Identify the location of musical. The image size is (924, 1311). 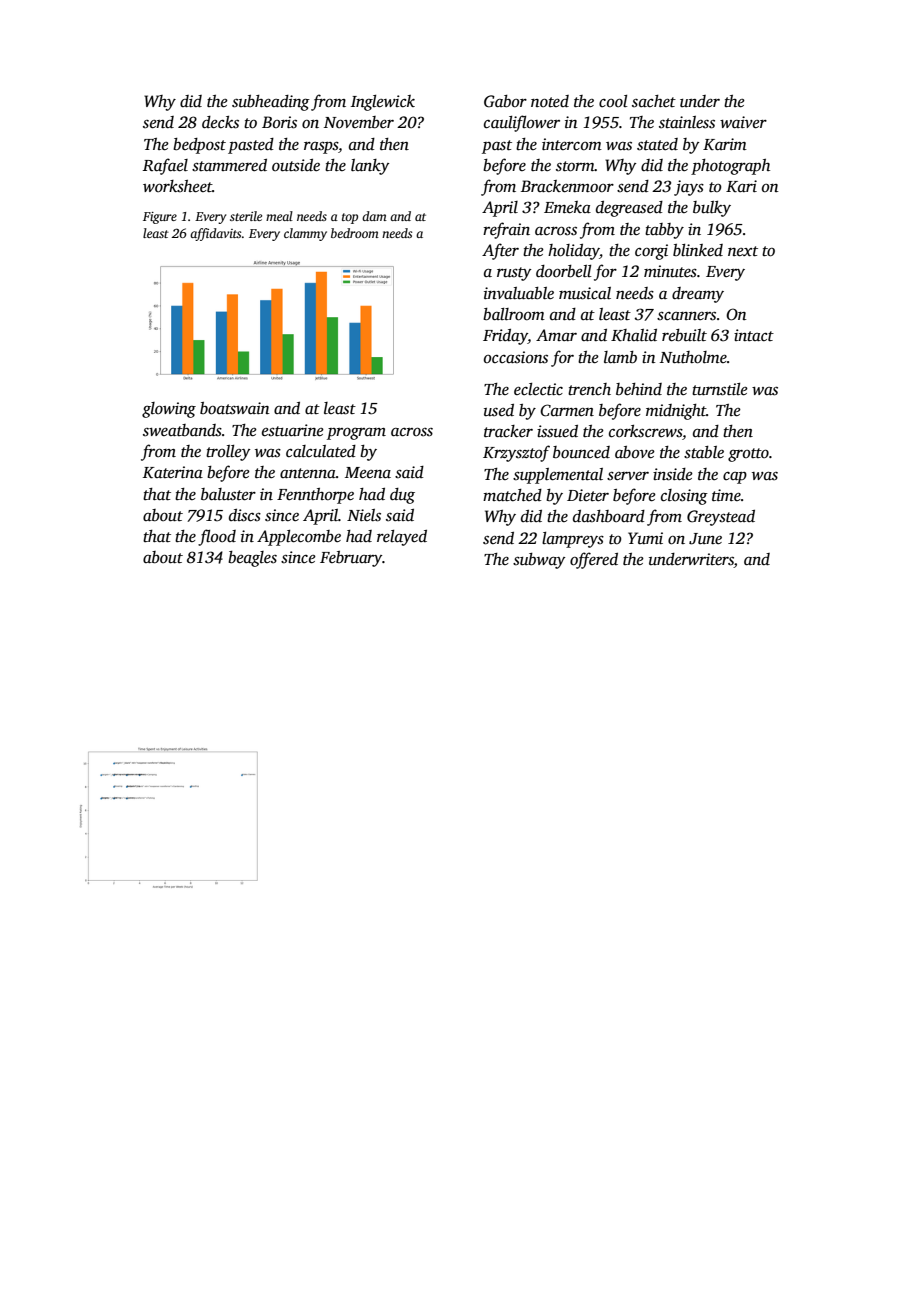
(585, 293).
